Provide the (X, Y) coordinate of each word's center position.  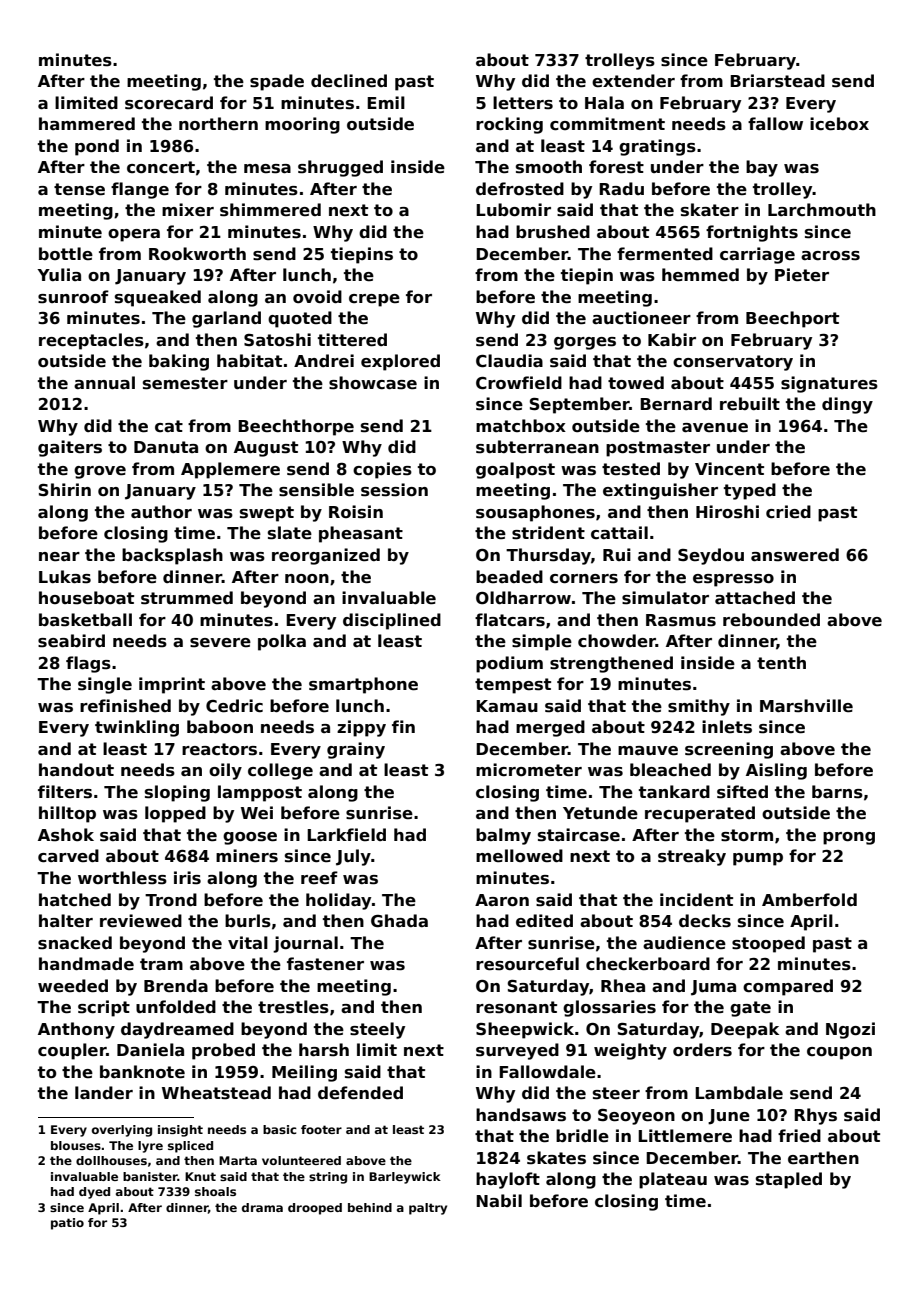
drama (262, 1207)
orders (702, 1050)
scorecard (169, 103)
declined (349, 81)
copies (382, 470)
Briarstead (777, 81)
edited (544, 921)
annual (104, 383)
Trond (171, 900)
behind (370, 1207)
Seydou (711, 556)
